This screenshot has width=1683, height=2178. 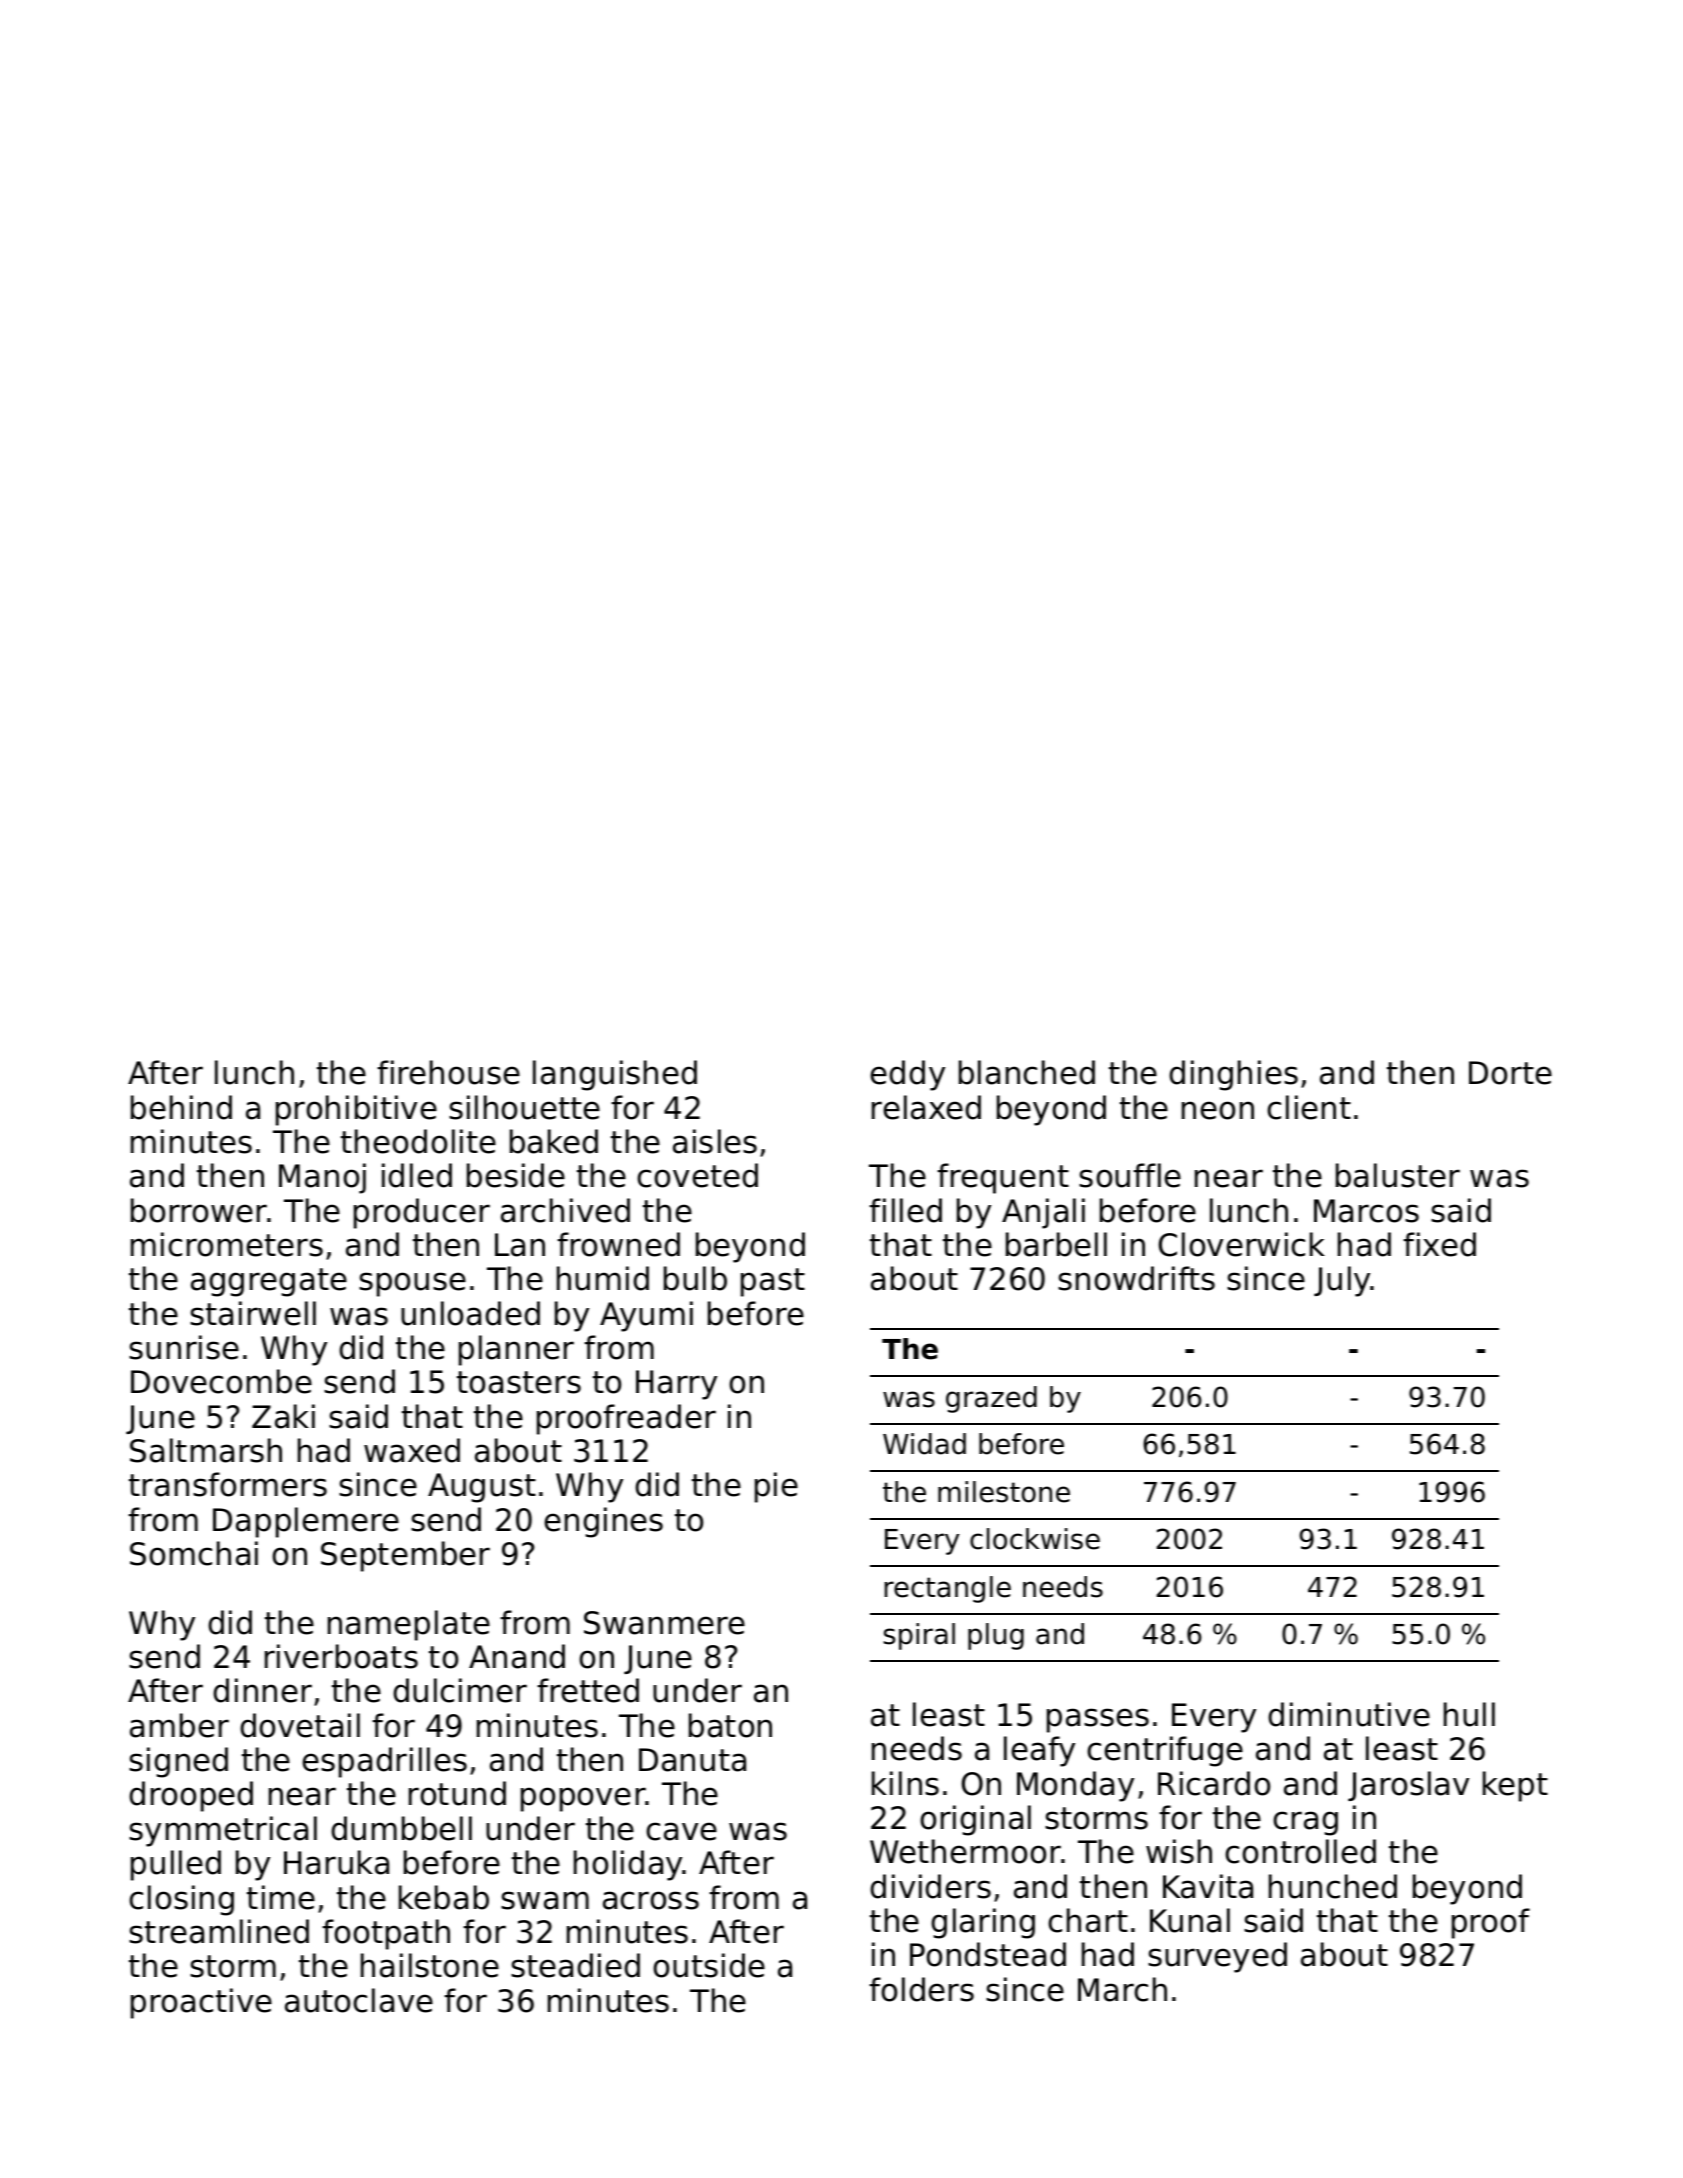 I want to click on behind, so click(x=181, y=1107).
